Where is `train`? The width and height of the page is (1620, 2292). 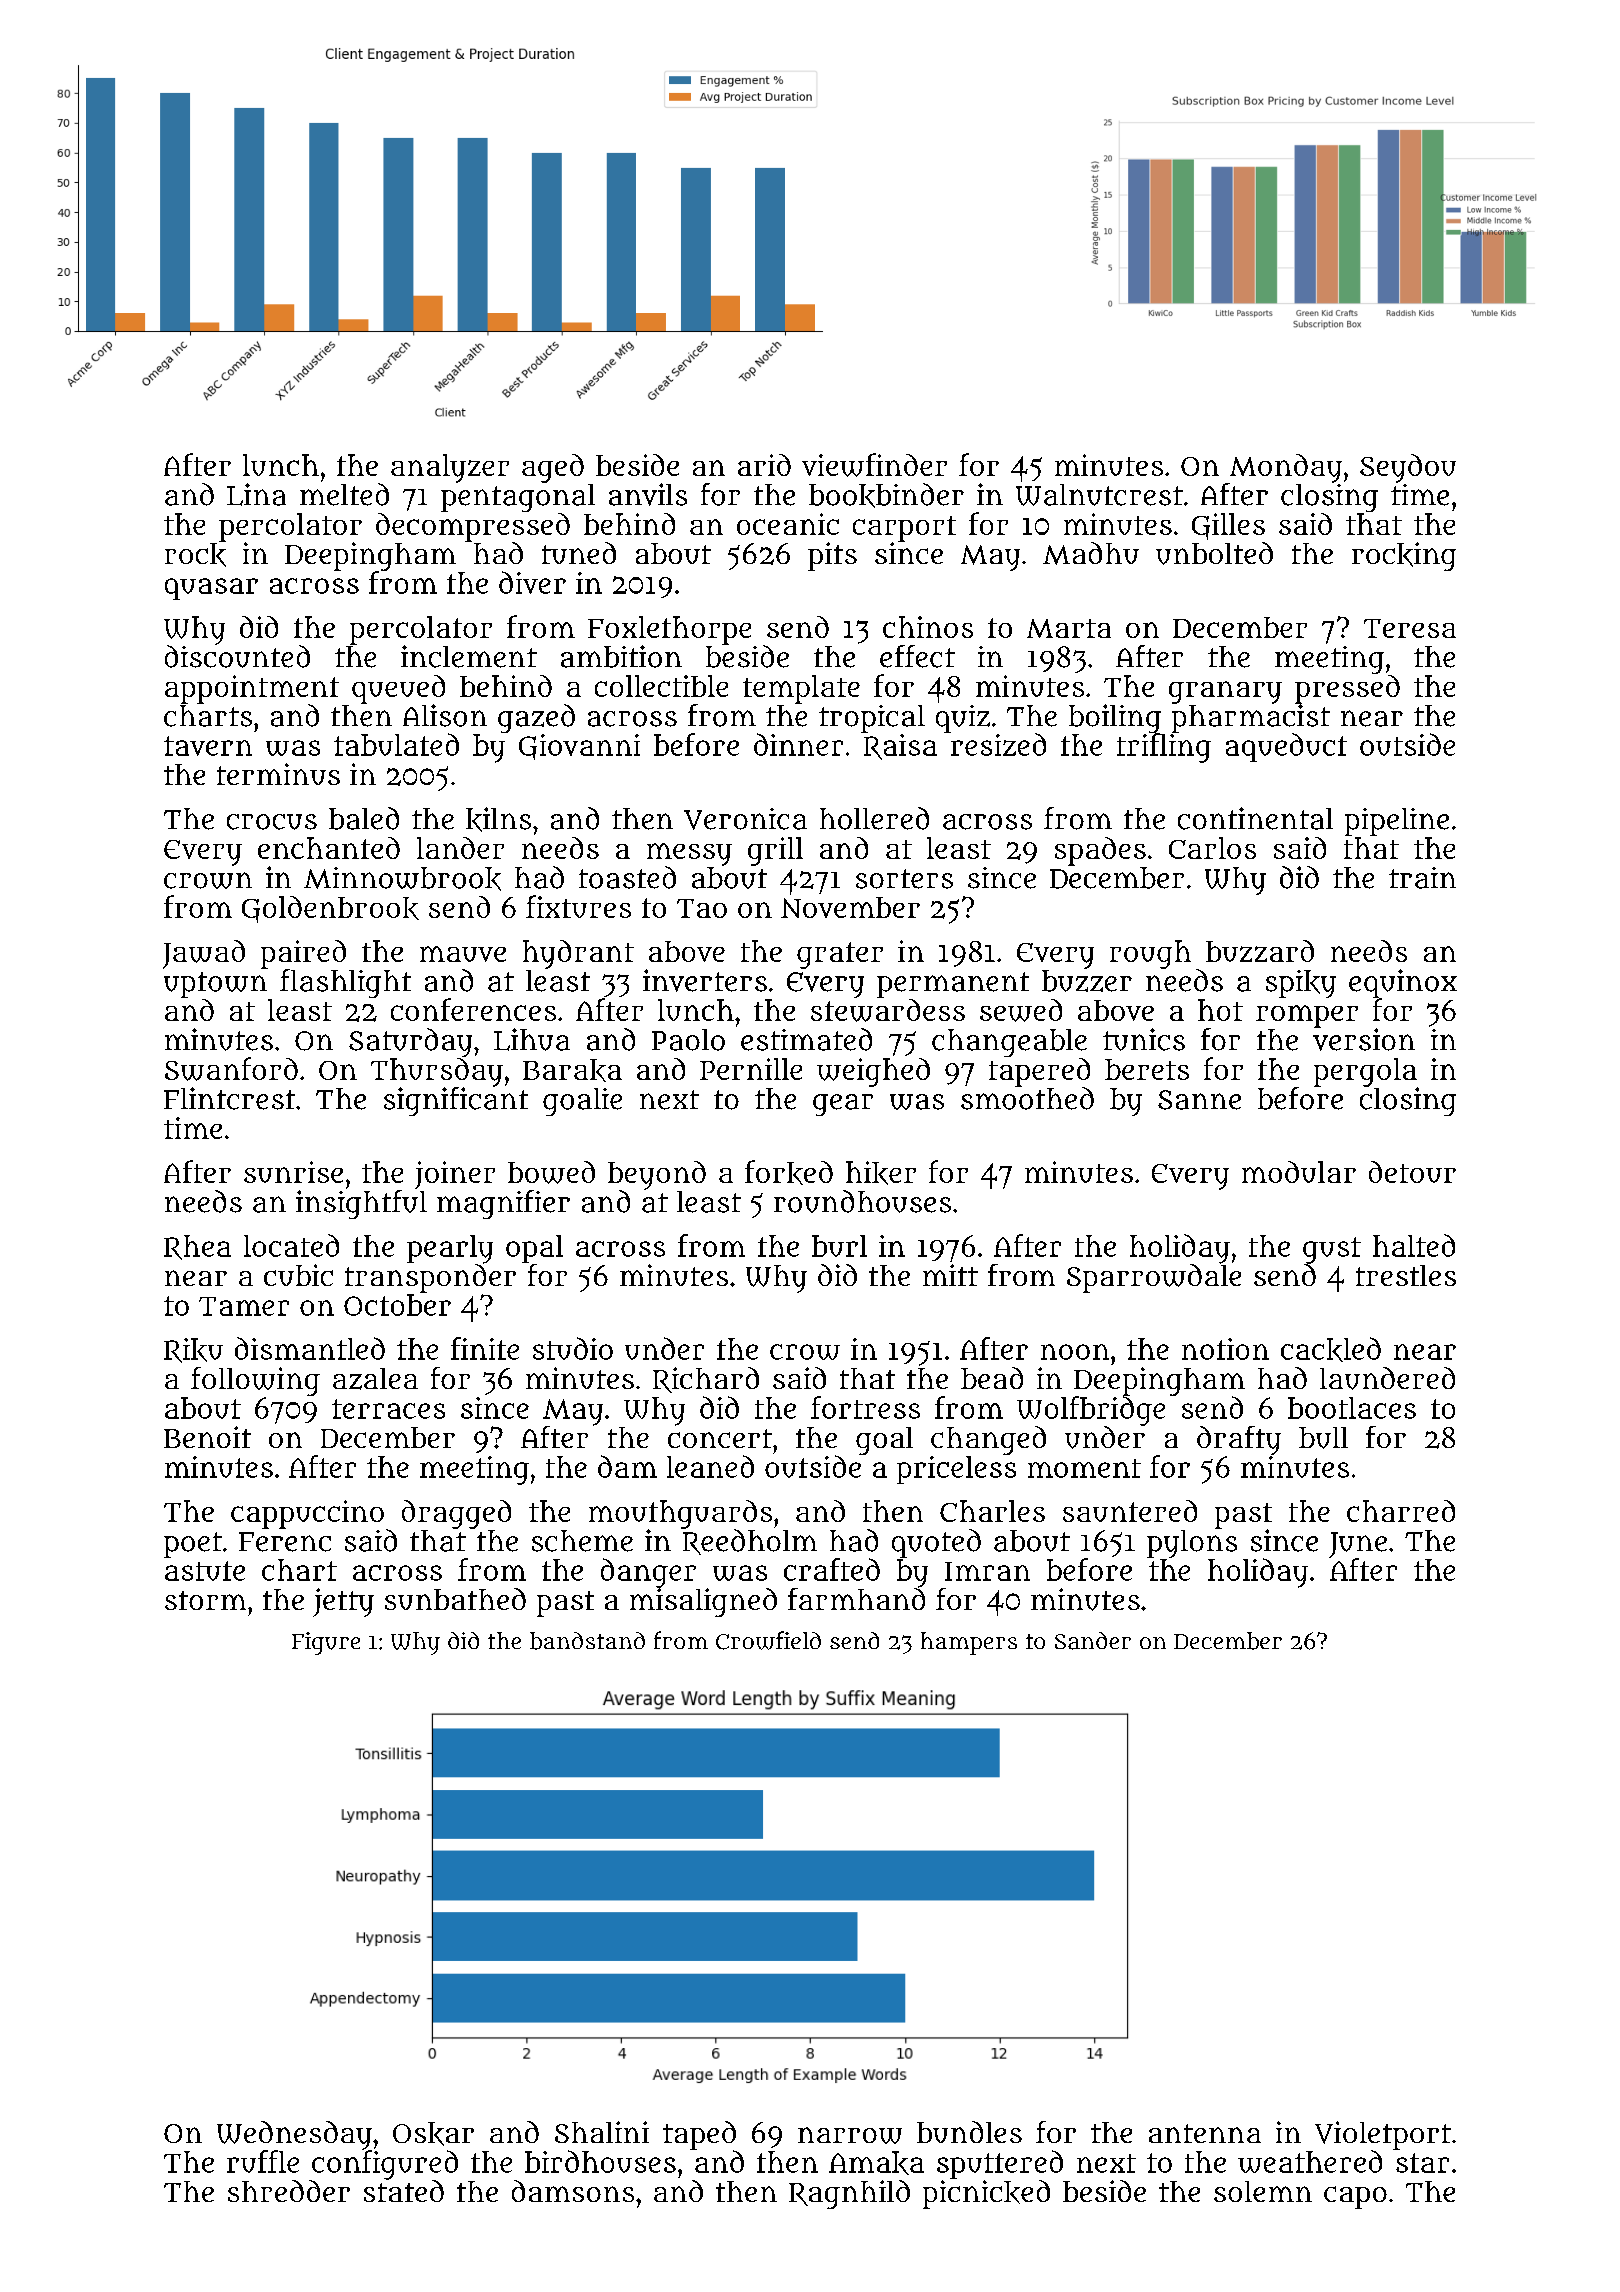
train is located at coordinates (1422, 878).
